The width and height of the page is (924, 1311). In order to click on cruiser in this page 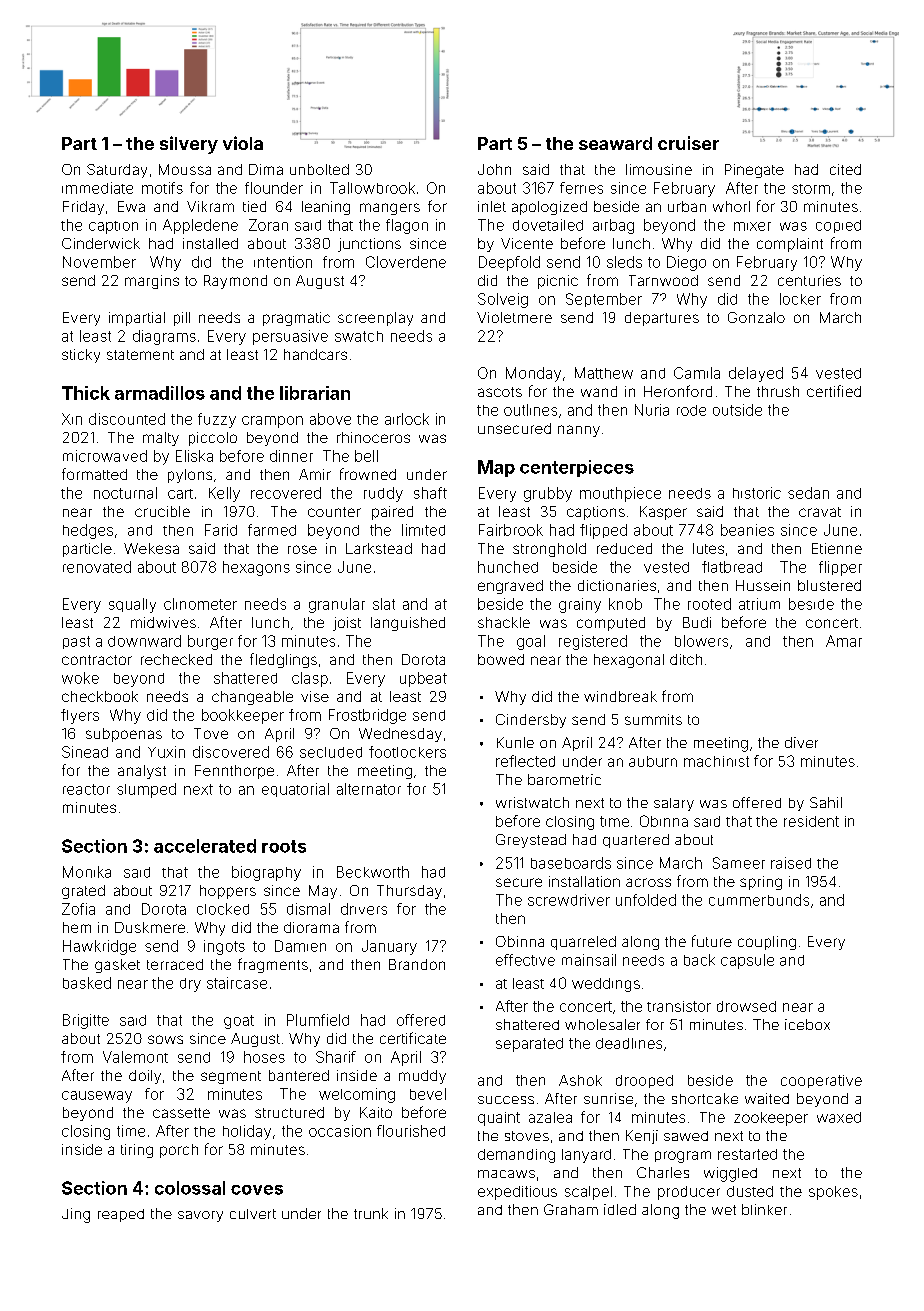, I will do `click(688, 143)`.
